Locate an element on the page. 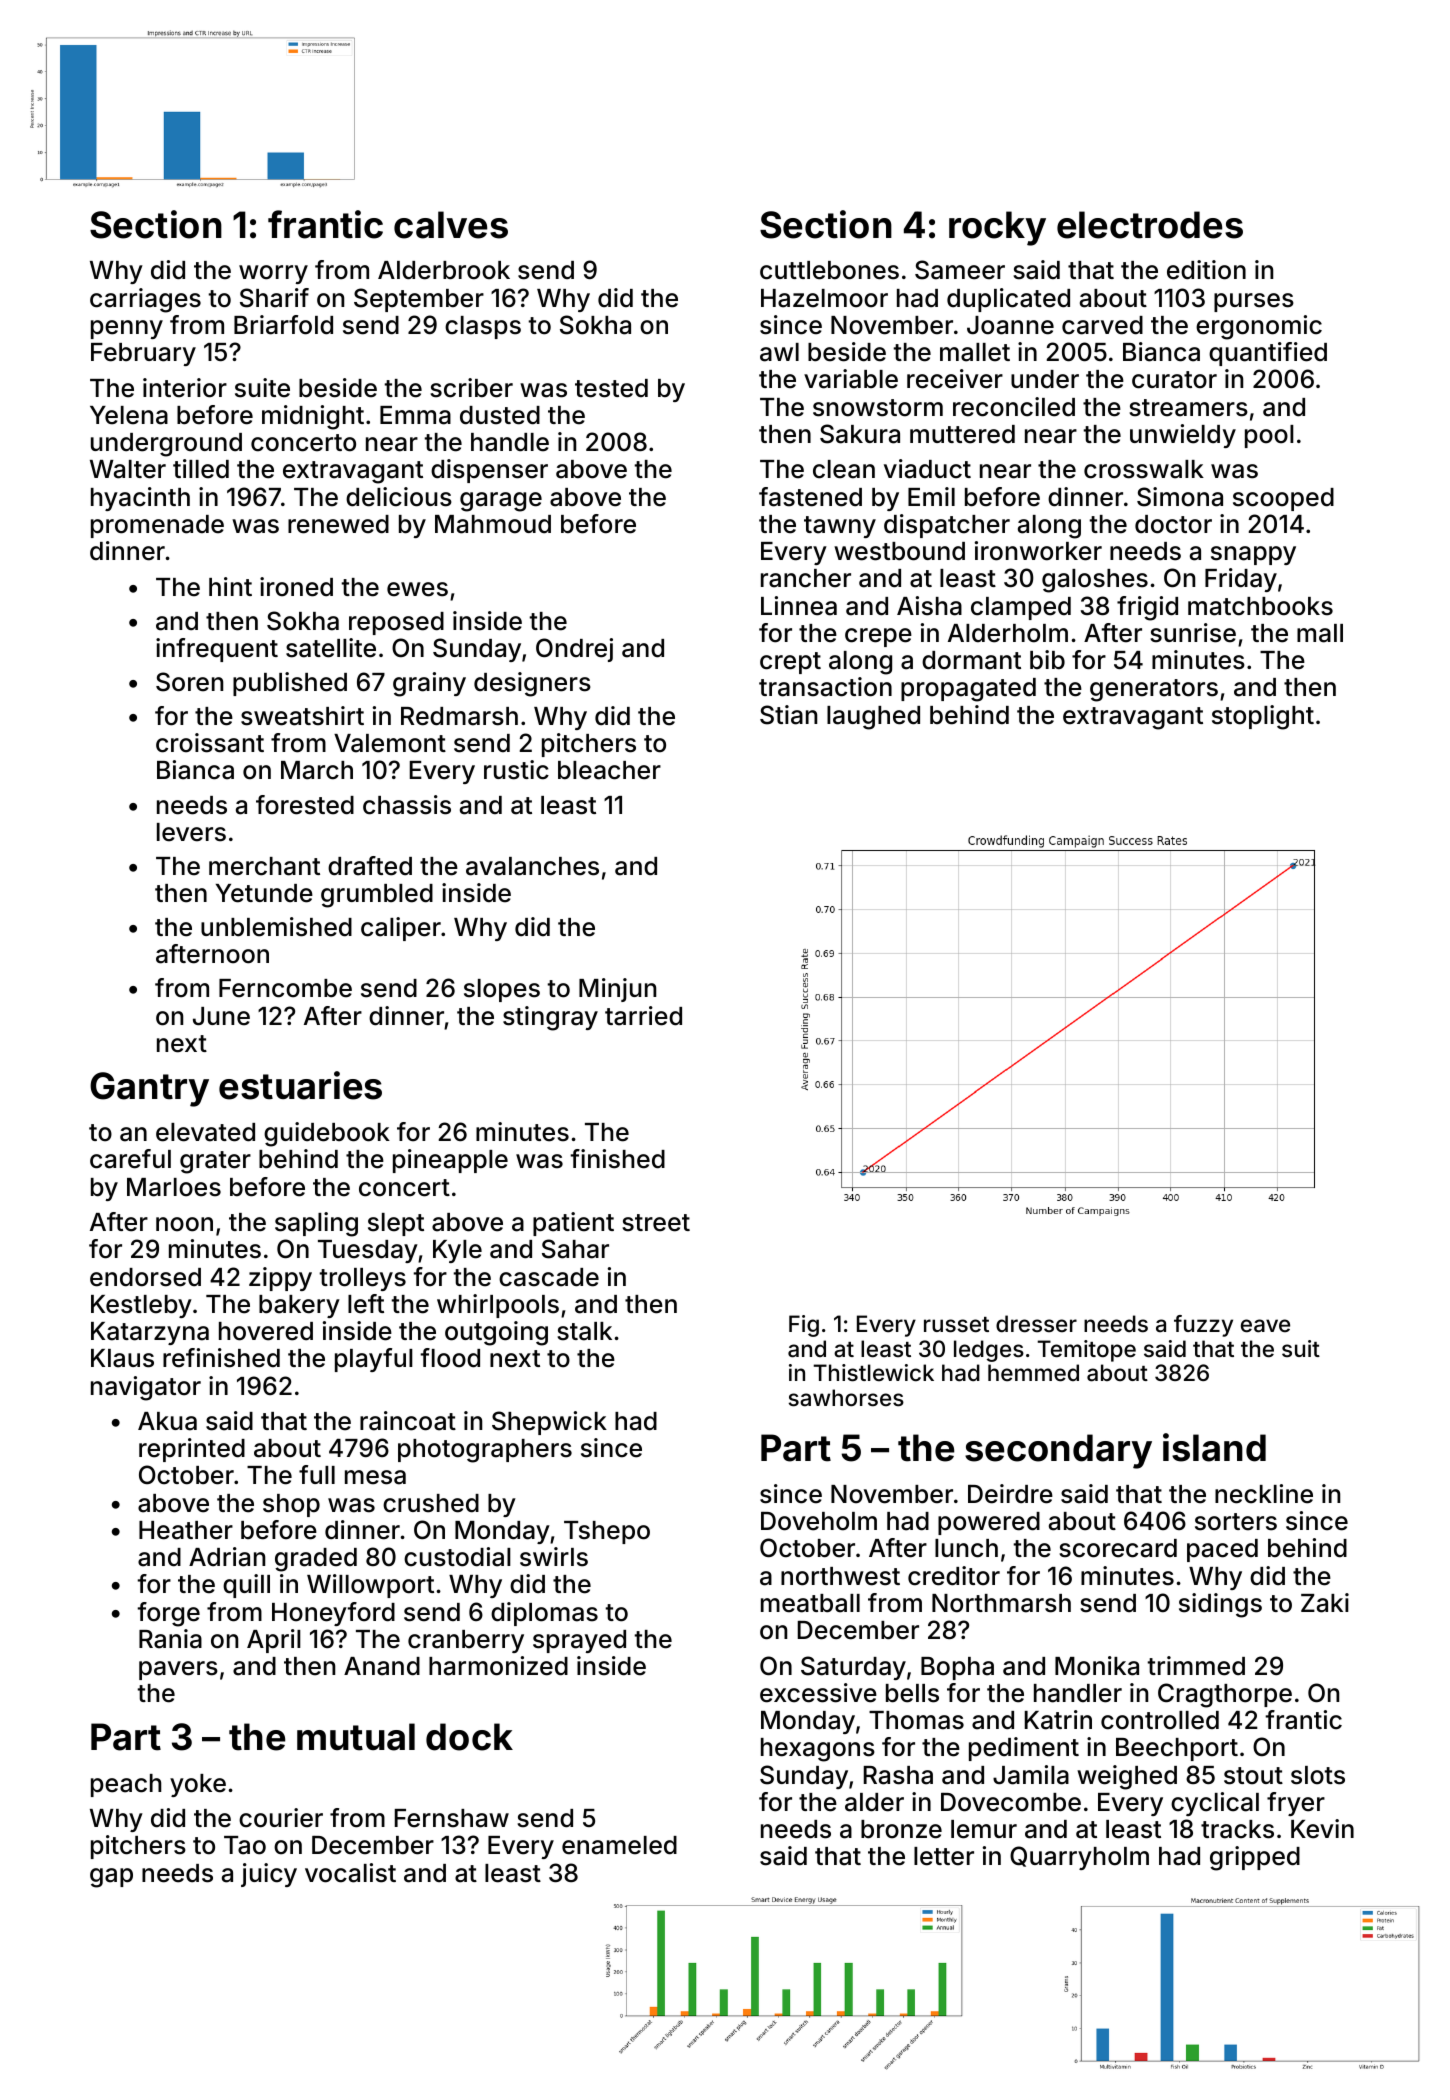  caliper is located at coordinates (401, 929).
